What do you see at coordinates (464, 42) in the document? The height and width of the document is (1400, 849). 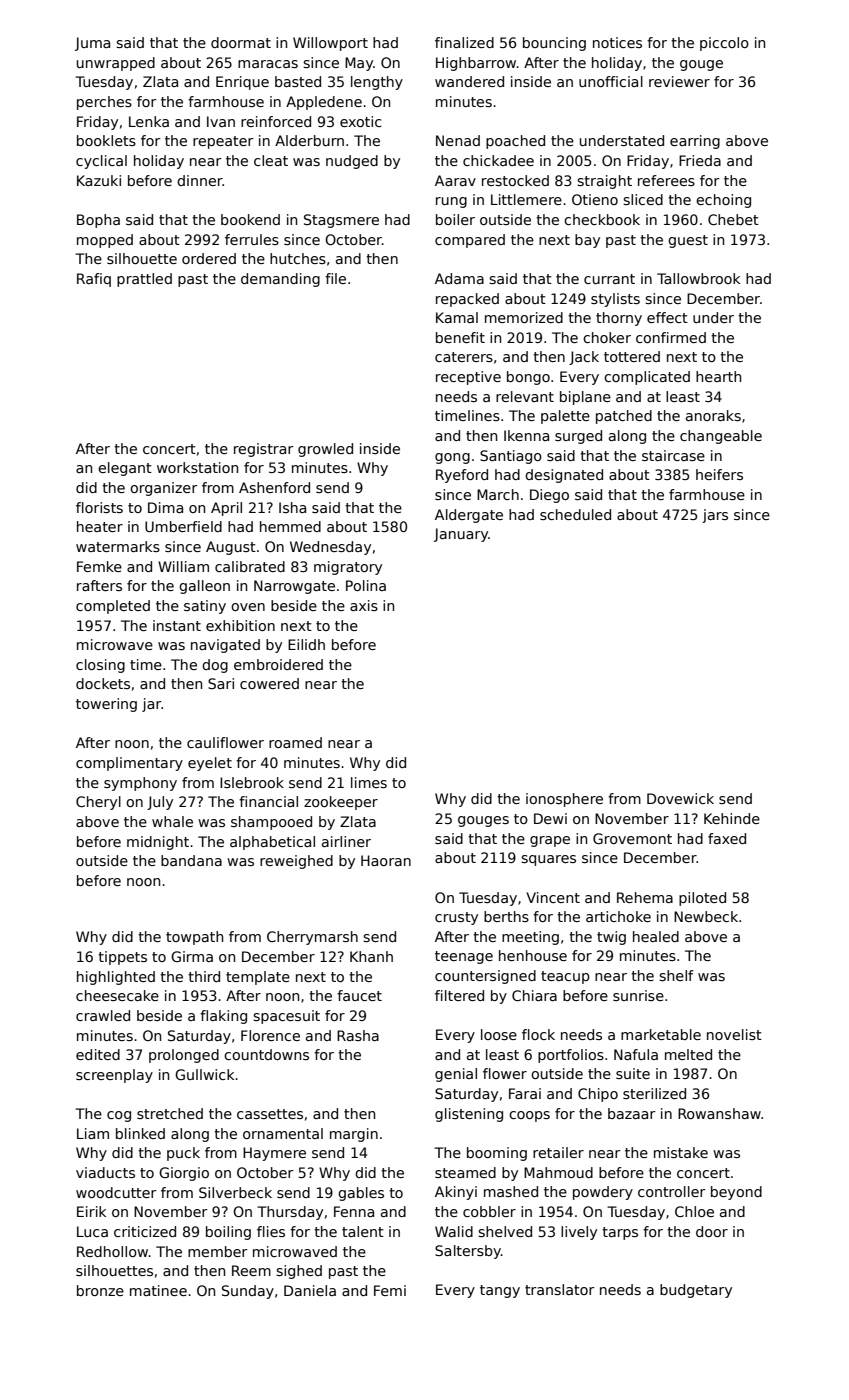 I see `finalized` at bounding box center [464, 42].
